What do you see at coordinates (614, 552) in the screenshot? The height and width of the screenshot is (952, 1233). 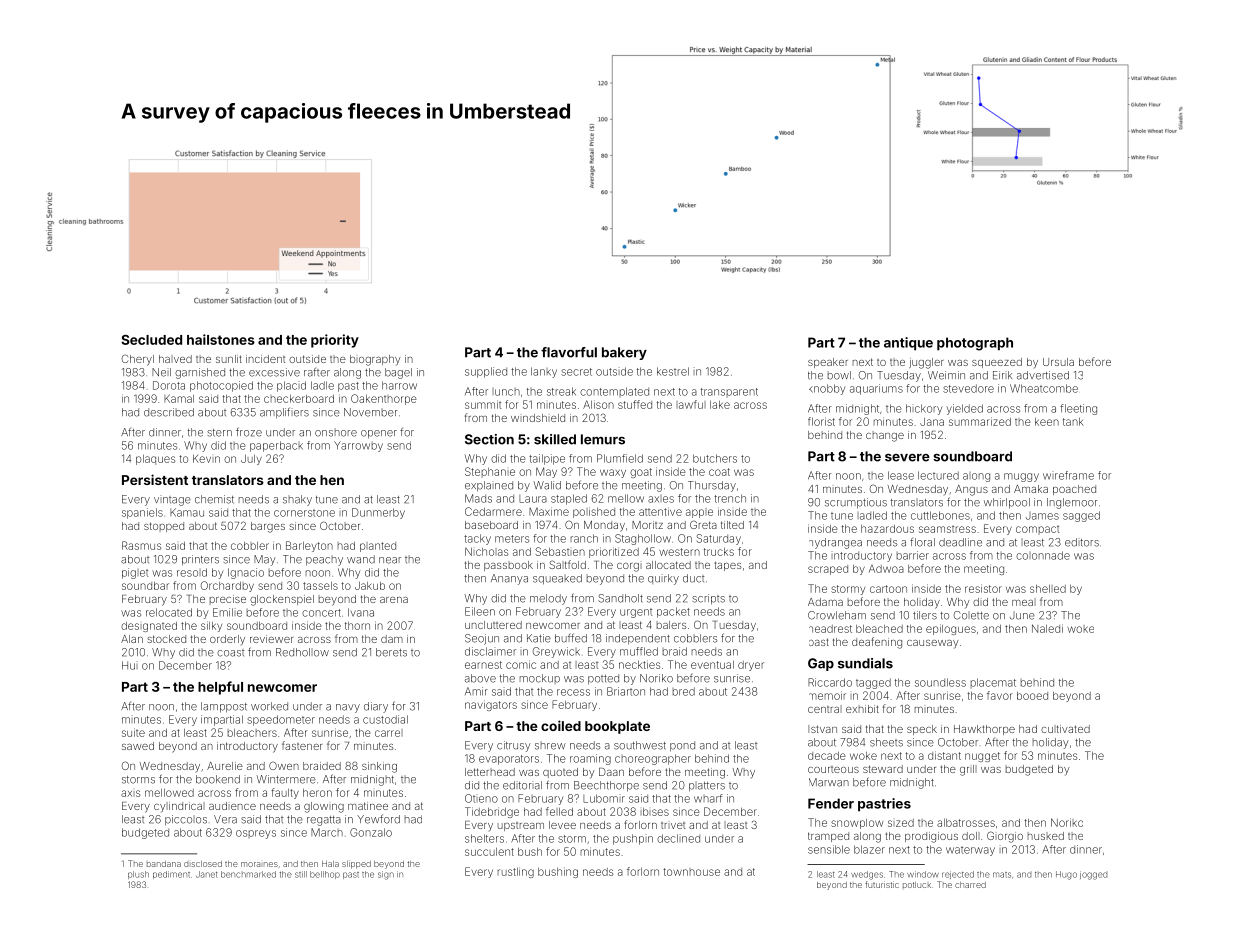 I see `prioritized` at bounding box center [614, 552].
